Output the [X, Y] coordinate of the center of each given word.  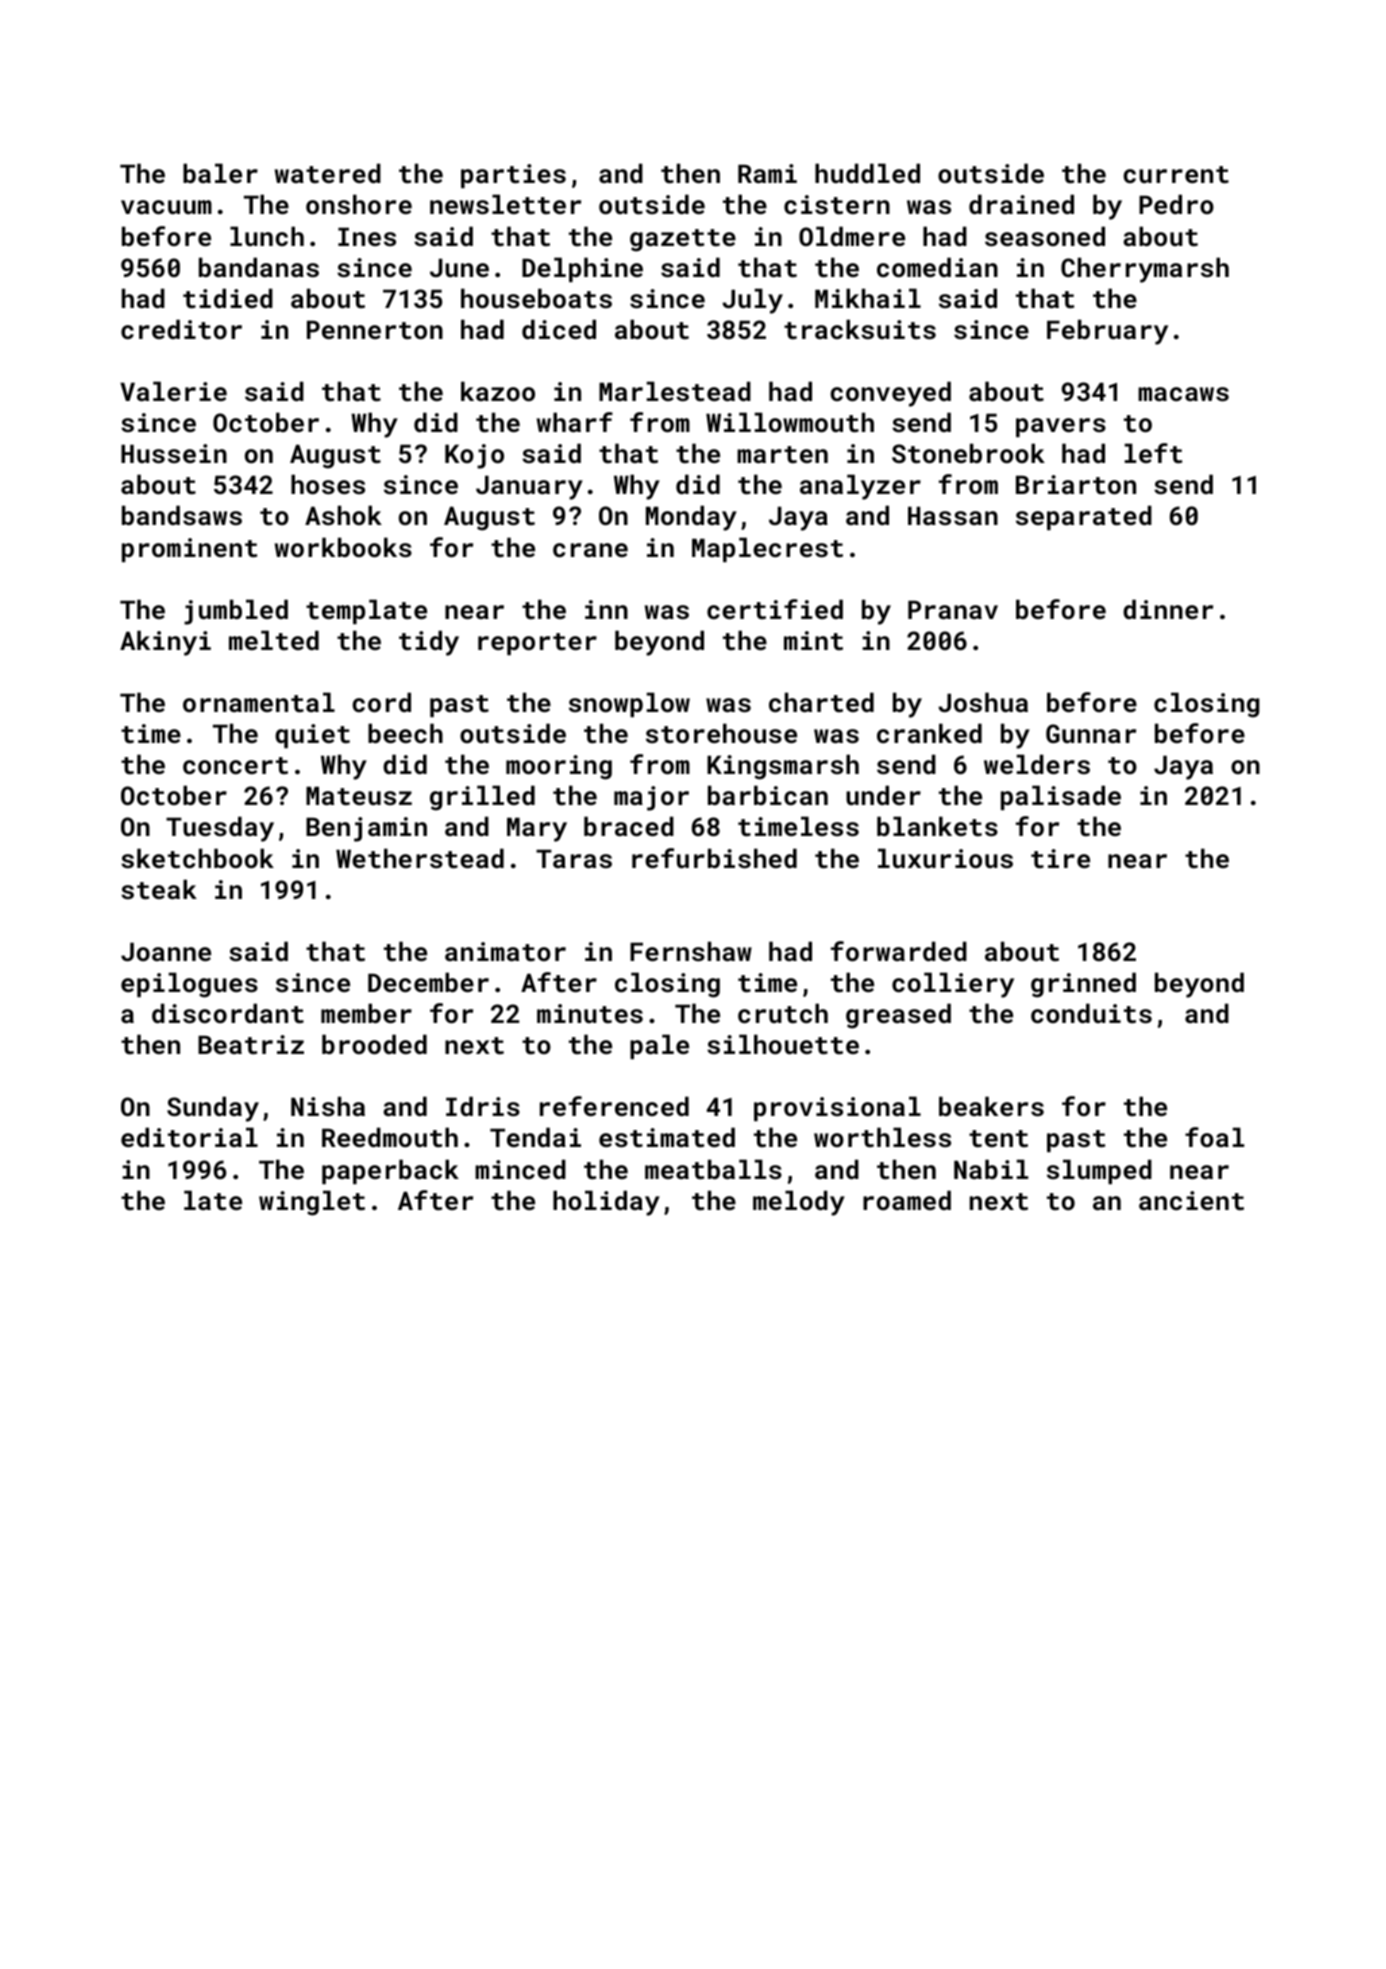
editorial [189, 1137]
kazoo [498, 391]
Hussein [174, 454]
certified [775, 609]
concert [235, 765]
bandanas [259, 267]
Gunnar [1091, 733]
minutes [590, 1014]
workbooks [343, 547]
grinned [1083, 985]
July [752, 301]
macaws [1183, 394]
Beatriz [251, 1044]
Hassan [953, 516]
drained [1021, 204]
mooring [559, 767]
